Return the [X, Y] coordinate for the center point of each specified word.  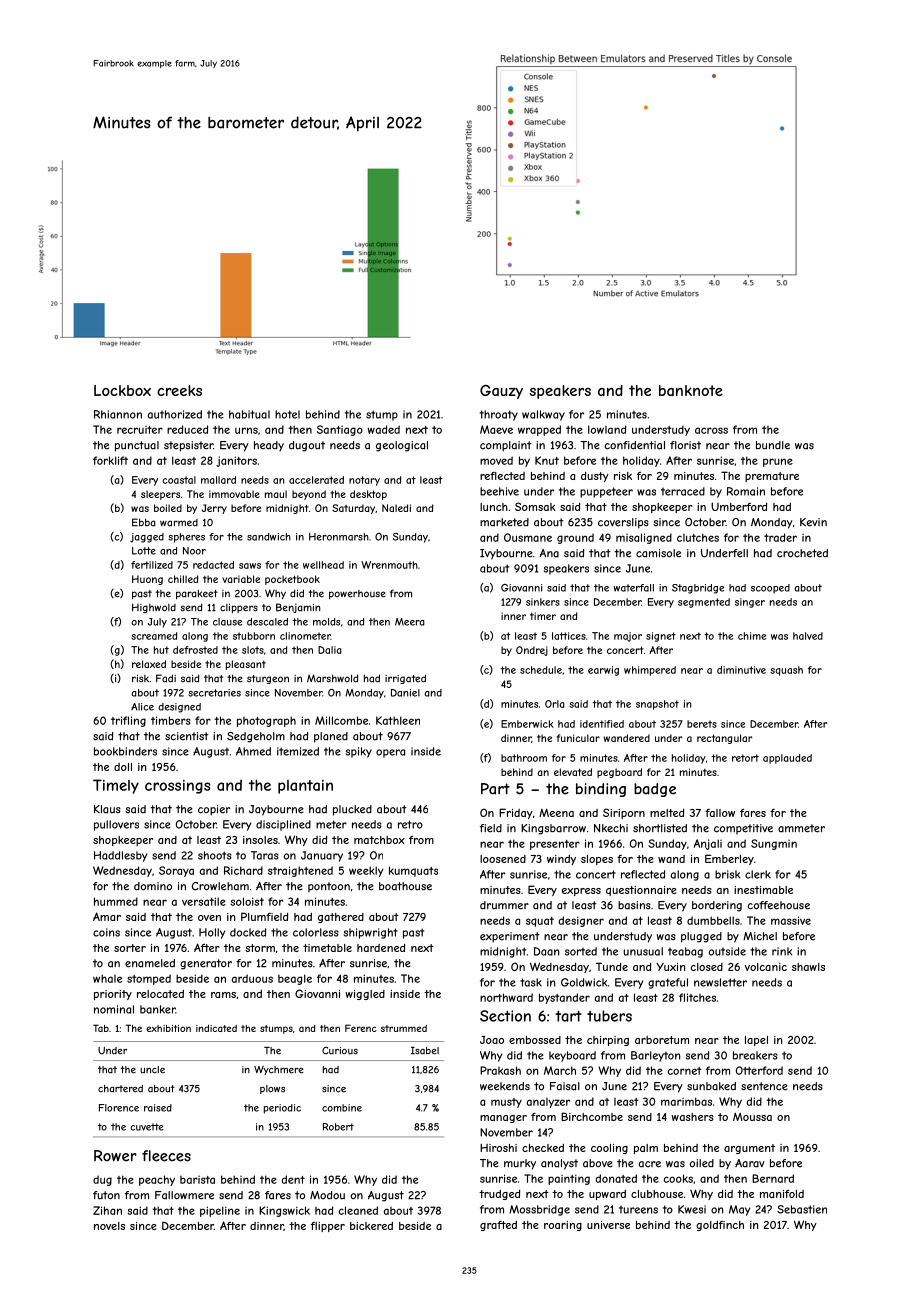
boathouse [405, 886]
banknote [691, 390]
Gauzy [501, 392]
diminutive [741, 670]
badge [655, 790]
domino [153, 886]
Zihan [107, 1210]
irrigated [405, 679]
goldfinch [720, 1226]
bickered [371, 1226]
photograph [266, 721]
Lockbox [122, 390]
